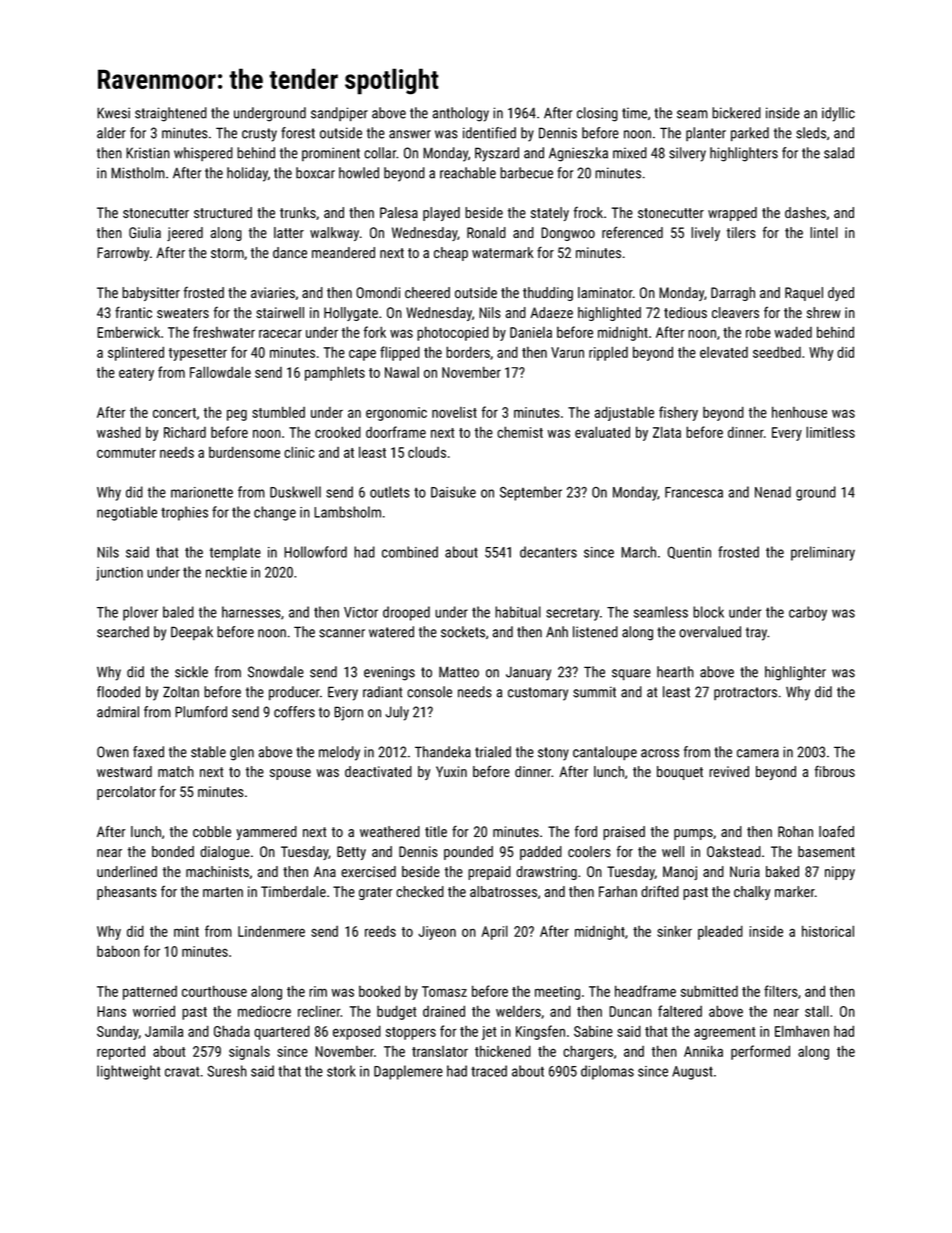 The height and width of the screenshot is (1233, 952). What do you see at coordinates (339, 114) in the screenshot?
I see `sandpiper` at bounding box center [339, 114].
